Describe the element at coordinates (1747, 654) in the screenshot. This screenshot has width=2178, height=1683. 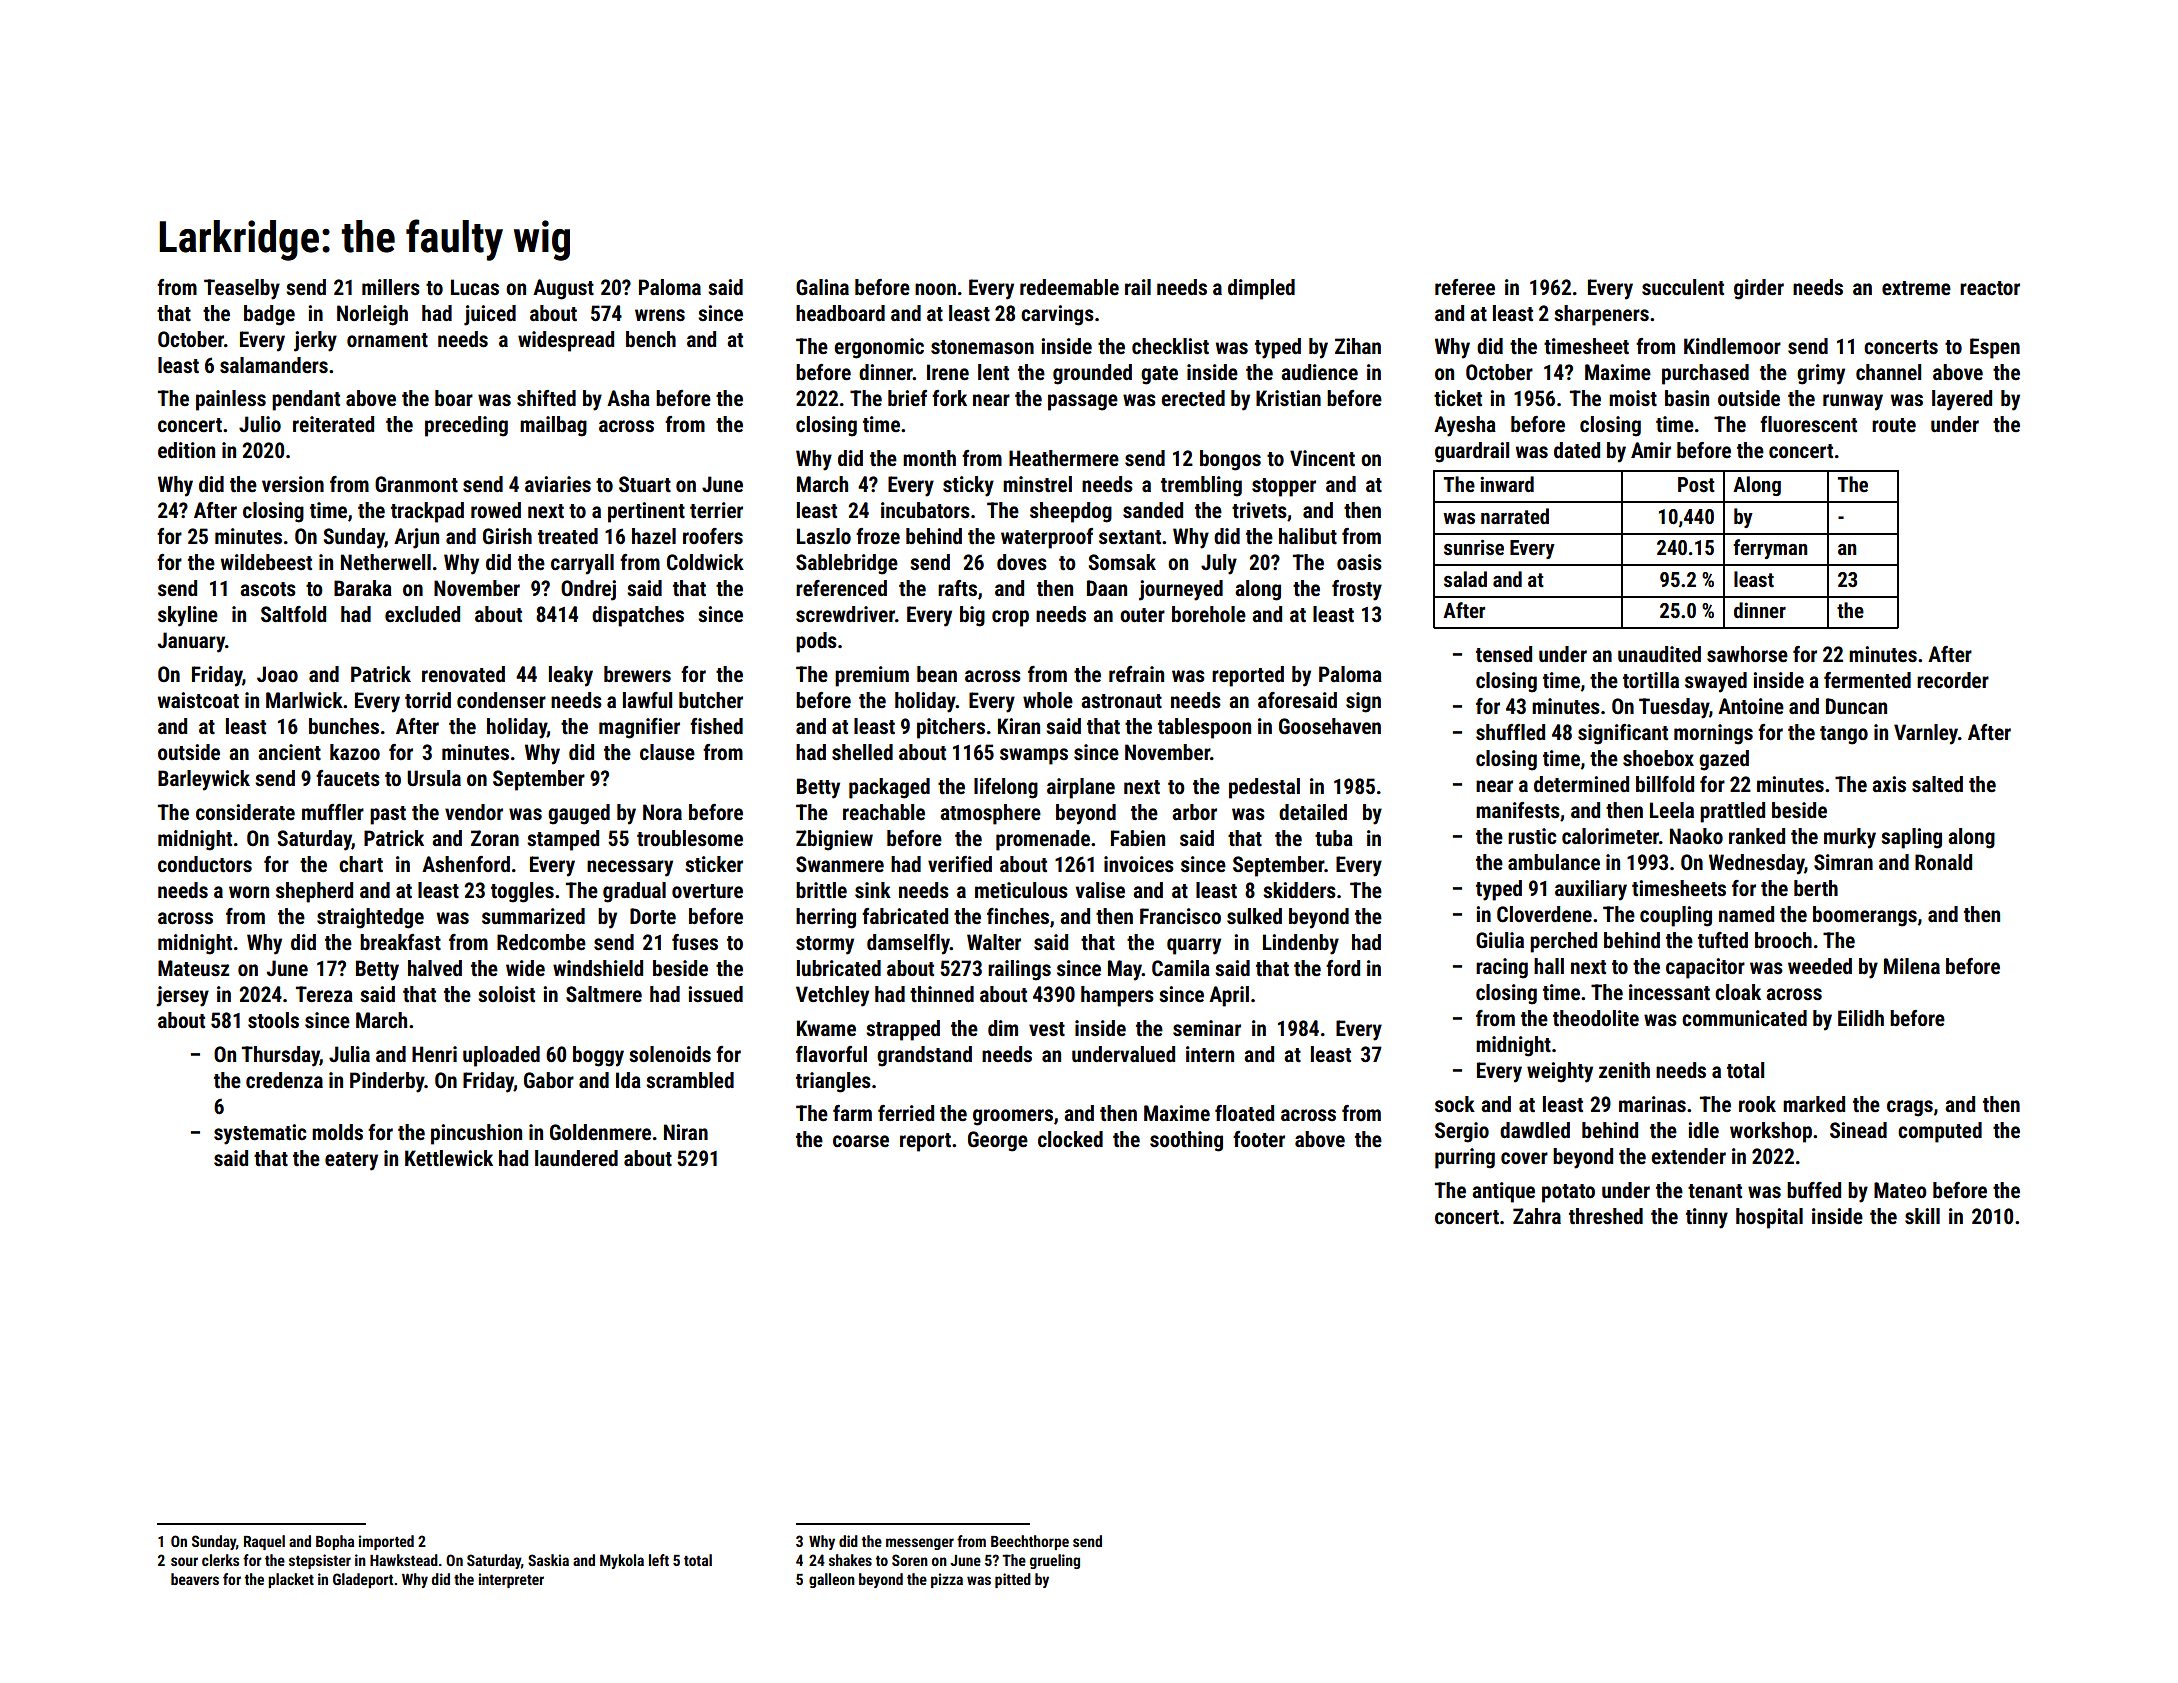
I see `sawhorse` at that location.
